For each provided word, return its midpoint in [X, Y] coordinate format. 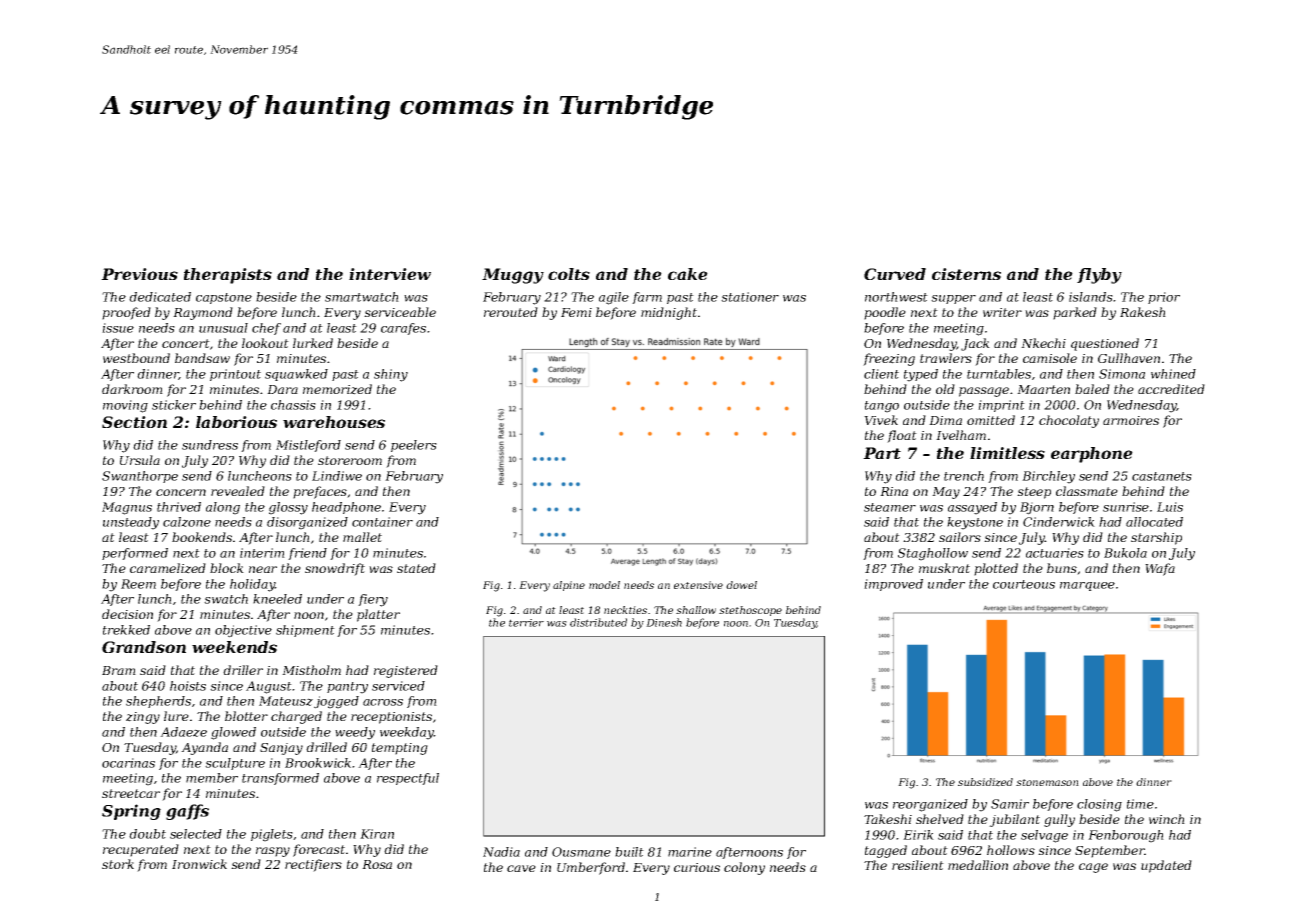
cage [1093, 868]
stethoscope [750, 611]
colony [744, 868]
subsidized [985, 782]
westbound [136, 358]
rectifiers [313, 865]
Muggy [513, 276]
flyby [1099, 276]
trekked [126, 630]
